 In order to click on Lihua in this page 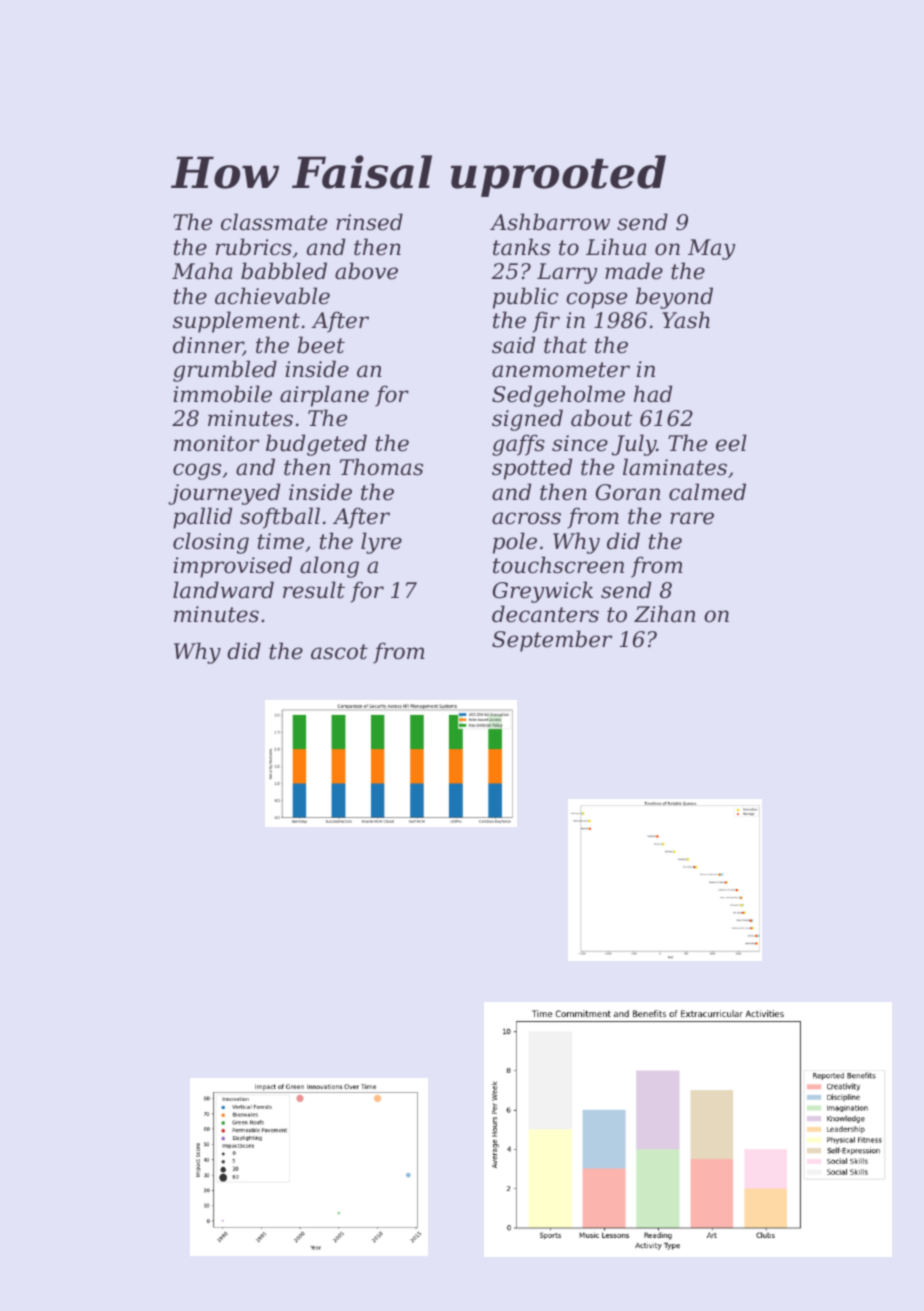, I will do `click(616, 247)`.
